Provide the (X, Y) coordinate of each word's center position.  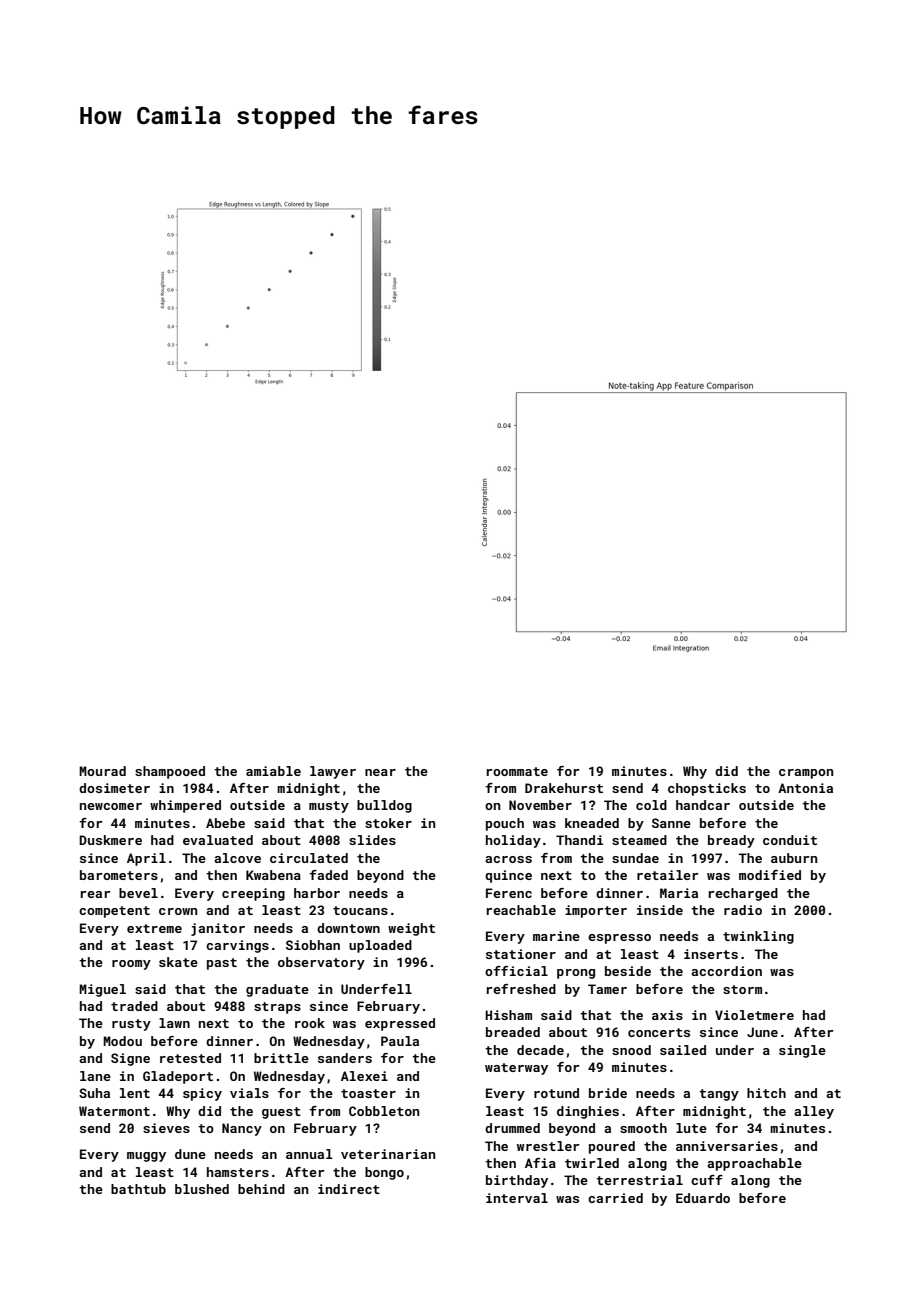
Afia (540, 1163)
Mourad (102, 771)
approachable (754, 1164)
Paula (400, 1041)
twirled (592, 1163)
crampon (806, 774)
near (380, 772)
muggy (146, 1157)
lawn (174, 1023)
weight (411, 929)
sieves (166, 1128)
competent (114, 912)
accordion (726, 971)
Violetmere (754, 1015)
